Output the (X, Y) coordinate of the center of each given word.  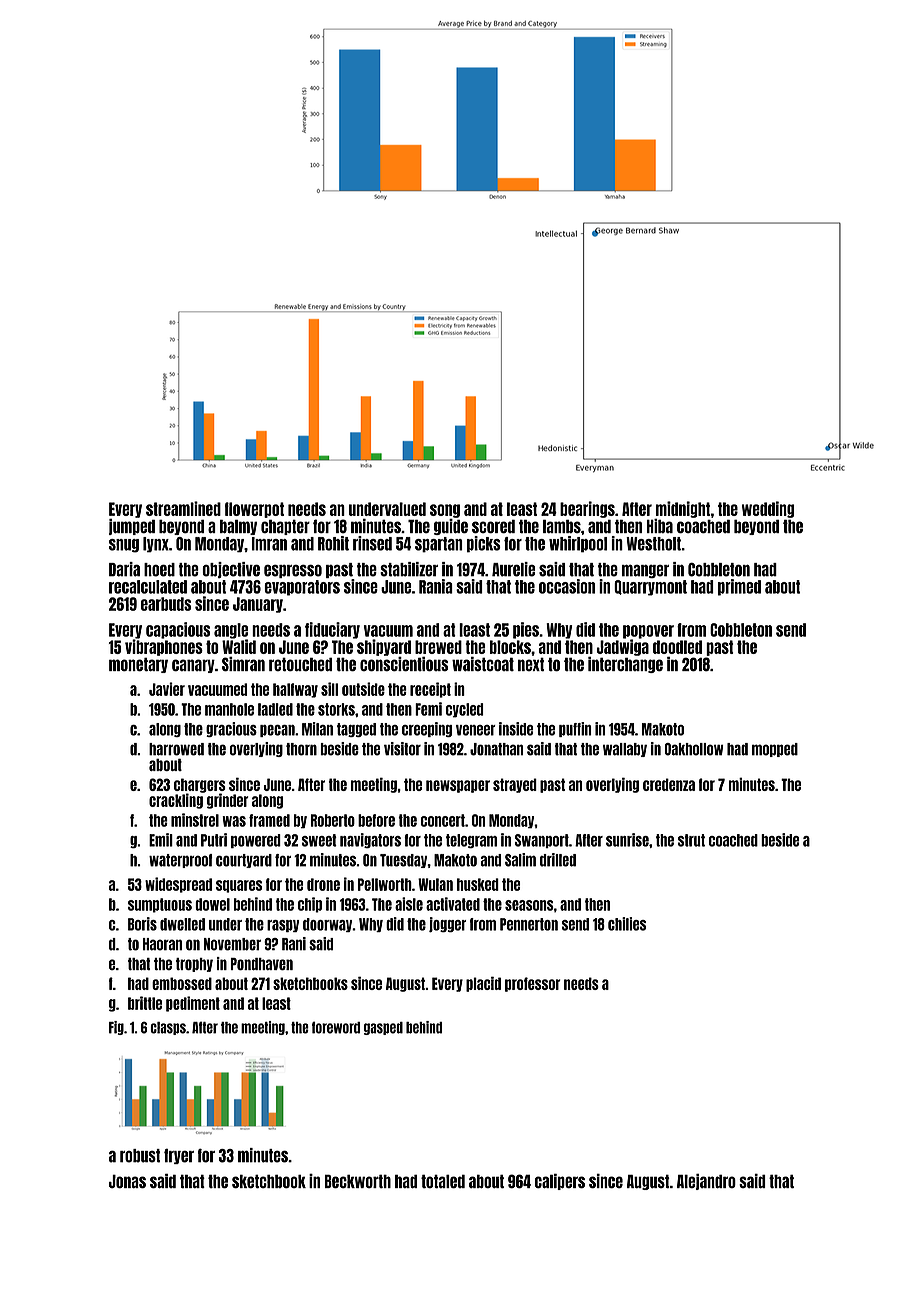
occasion (567, 586)
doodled (677, 647)
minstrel (195, 820)
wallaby (625, 750)
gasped (383, 1028)
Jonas (127, 1181)
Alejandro (706, 1182)
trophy (194, 965)
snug (124, 546)
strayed (515, 785)
